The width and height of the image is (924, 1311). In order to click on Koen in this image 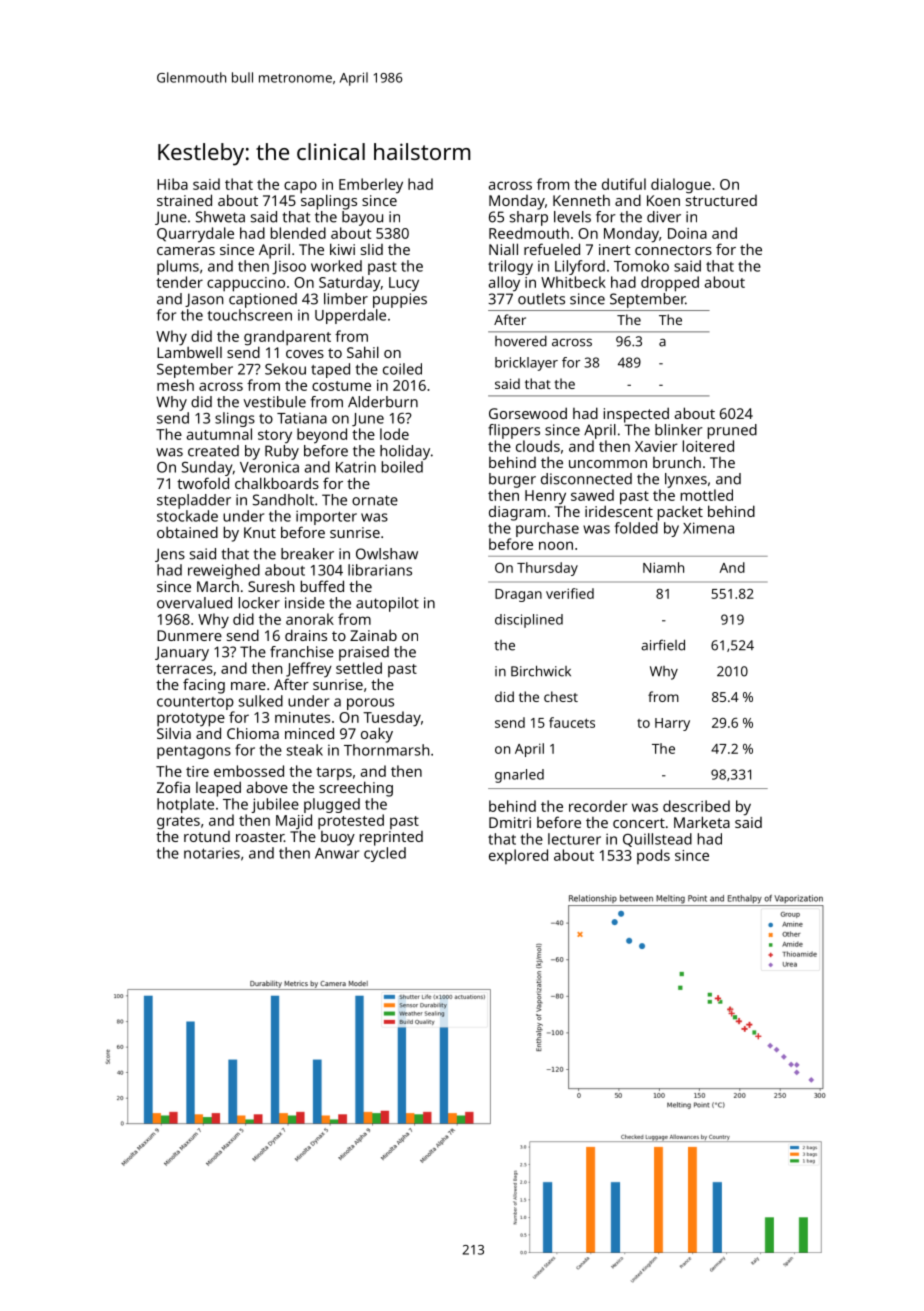, I will do `click(663, 200)`.
